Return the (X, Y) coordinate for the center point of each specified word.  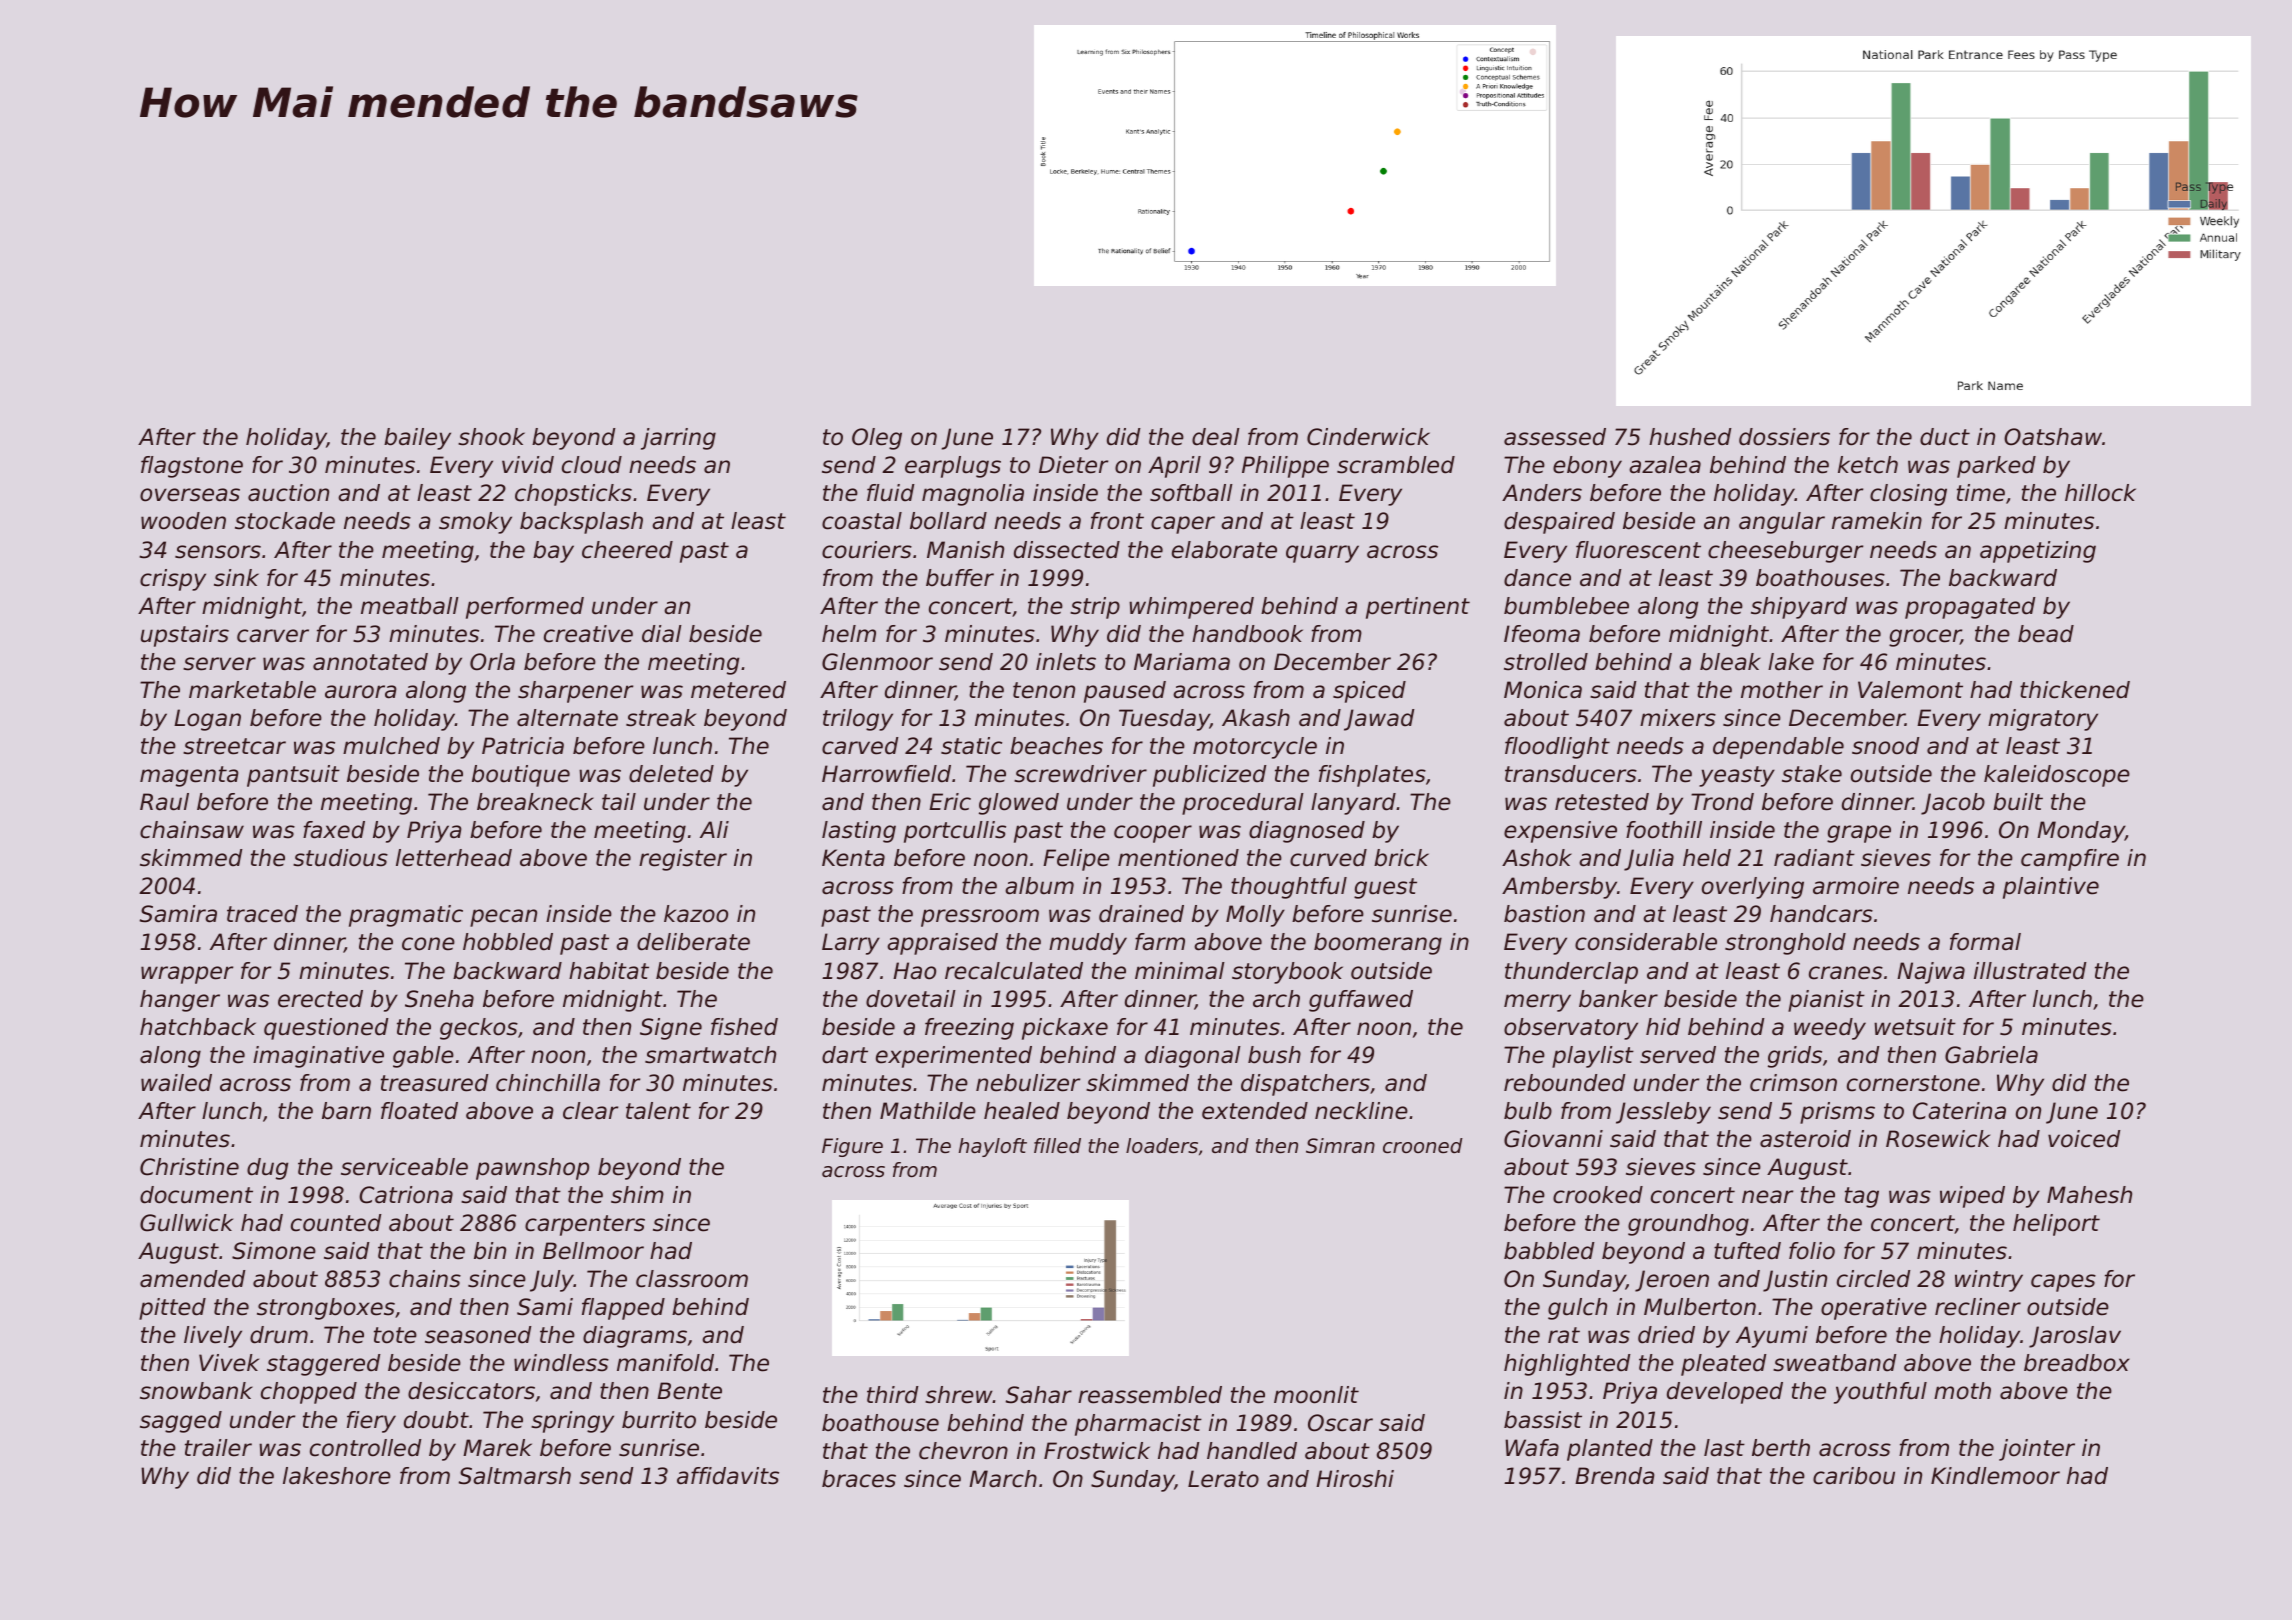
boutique (521, 776)
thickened (2075, 690)
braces (859, 1479)
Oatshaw (2053, 437)
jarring (678, 439)
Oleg (877, 439)
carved (860, 746)
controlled (365, 1448)
